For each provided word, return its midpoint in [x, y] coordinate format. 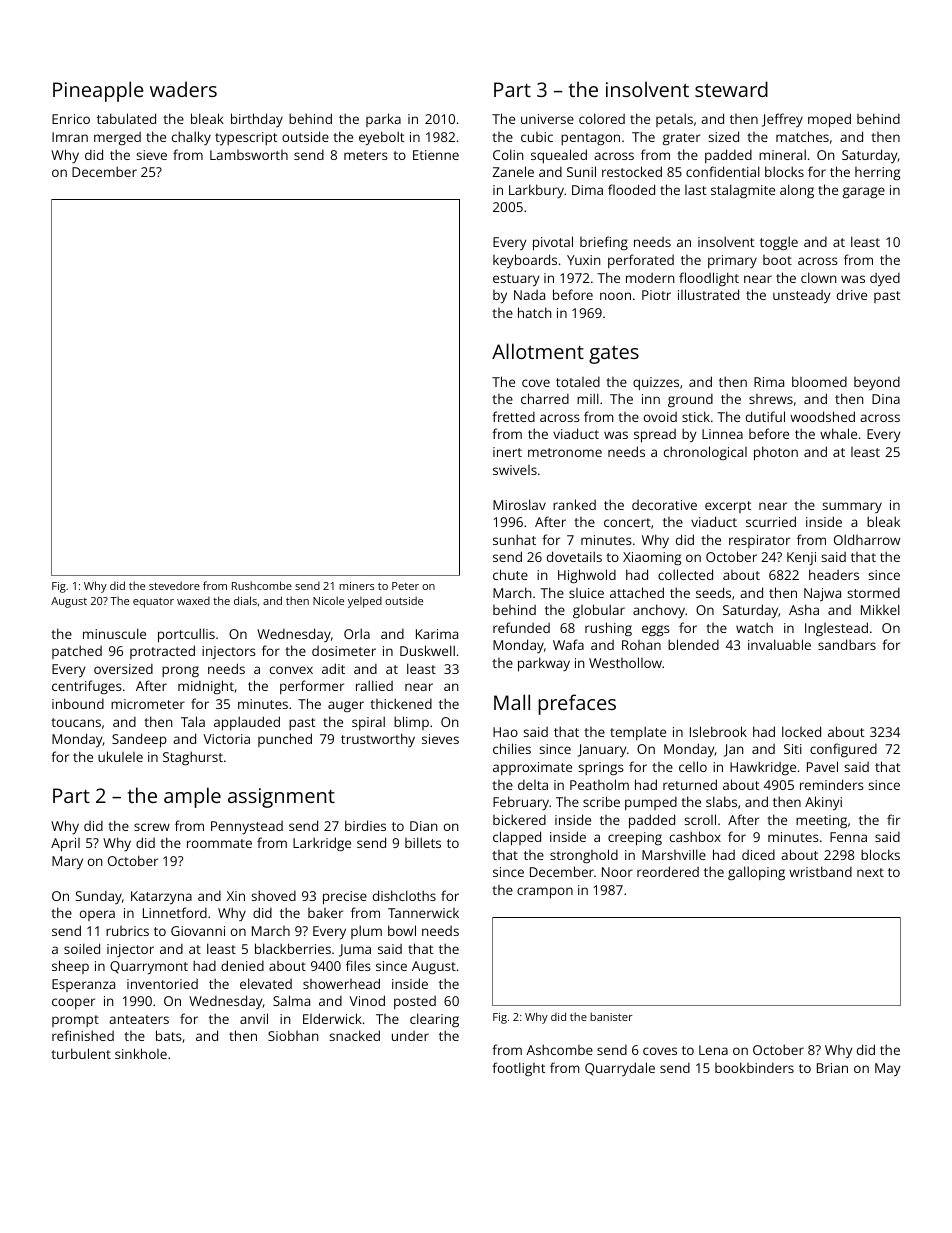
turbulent [81, 1053]
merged [117, 138]
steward [731, 89]
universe [547, 119]
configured [843, 750]
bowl [402, 930]
